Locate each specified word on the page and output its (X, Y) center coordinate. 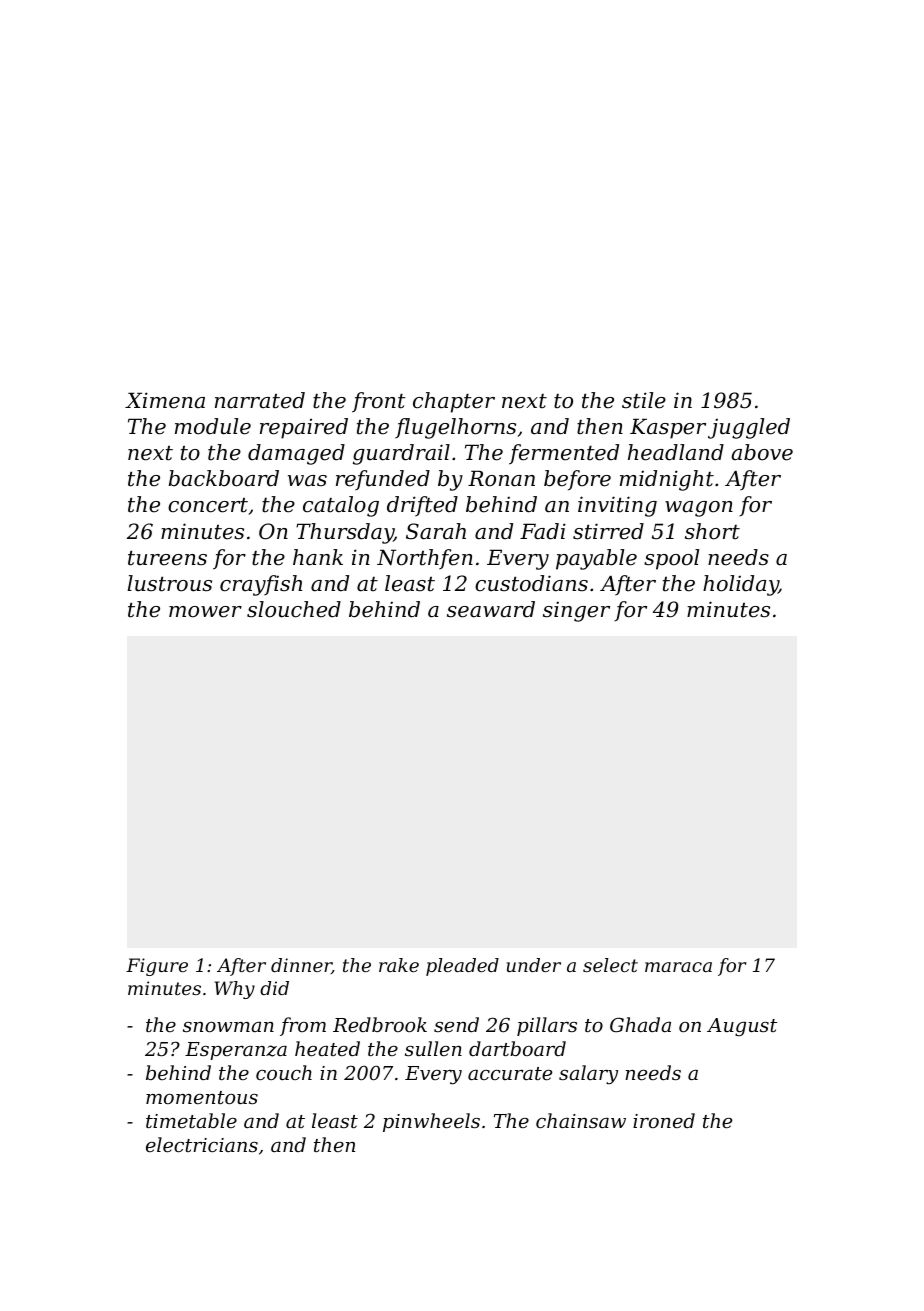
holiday (741, 585)
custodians (531, 583)
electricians (202, 1144)
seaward (491, 609)
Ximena (165, 400)
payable (596, 559)
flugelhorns (455, 428)
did (274, 988)
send (456, 1024)
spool (671, 559)
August (742, 1027)
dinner (301, 966)
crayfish (261, 585)
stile (644, 400)
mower (205, 612)
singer (576, 611)
